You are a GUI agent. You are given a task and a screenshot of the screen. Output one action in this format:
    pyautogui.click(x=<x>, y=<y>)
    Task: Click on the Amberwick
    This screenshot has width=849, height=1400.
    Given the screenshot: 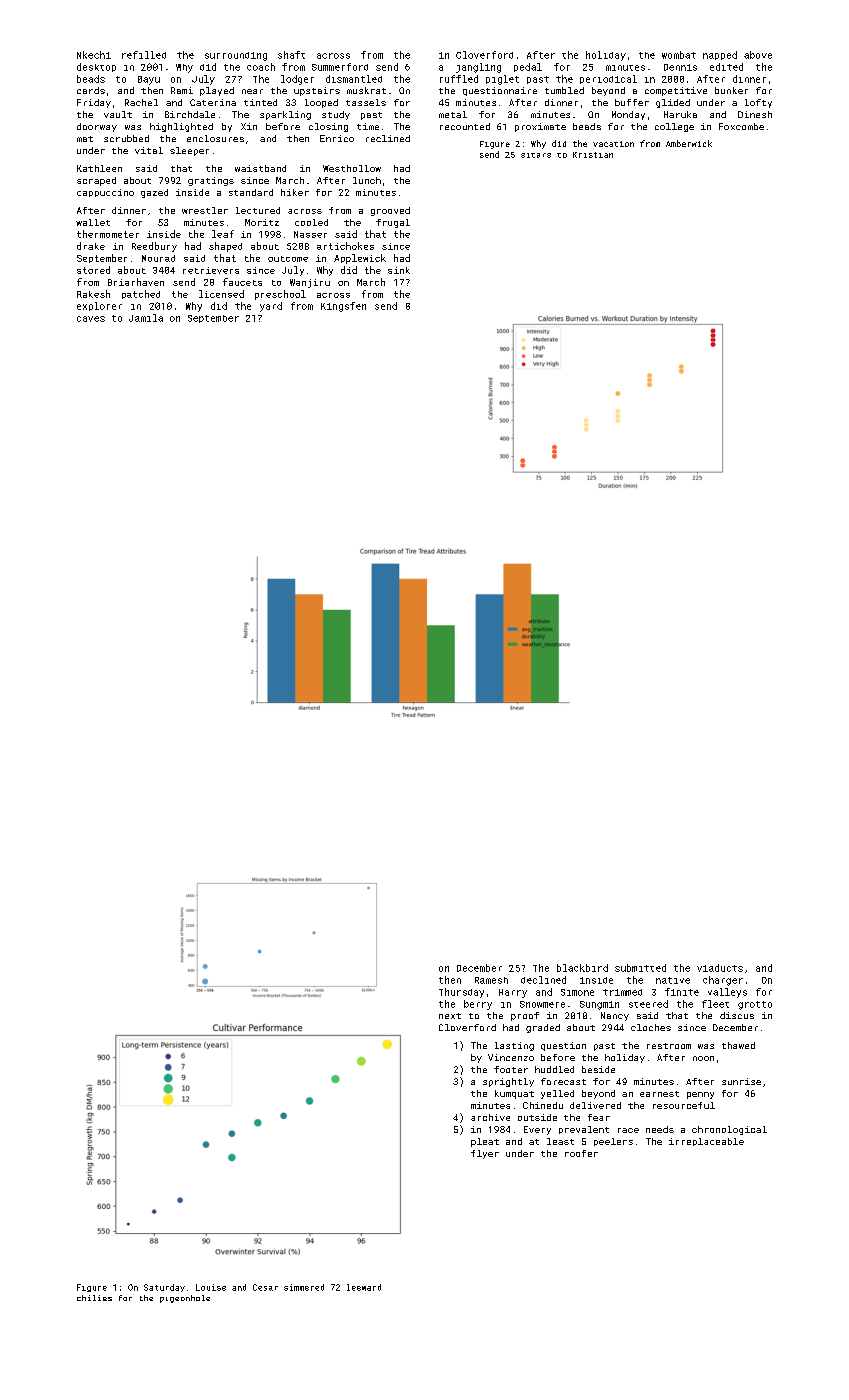 What is the action you would take?
    pyautogui.click(x=689, y=143)
